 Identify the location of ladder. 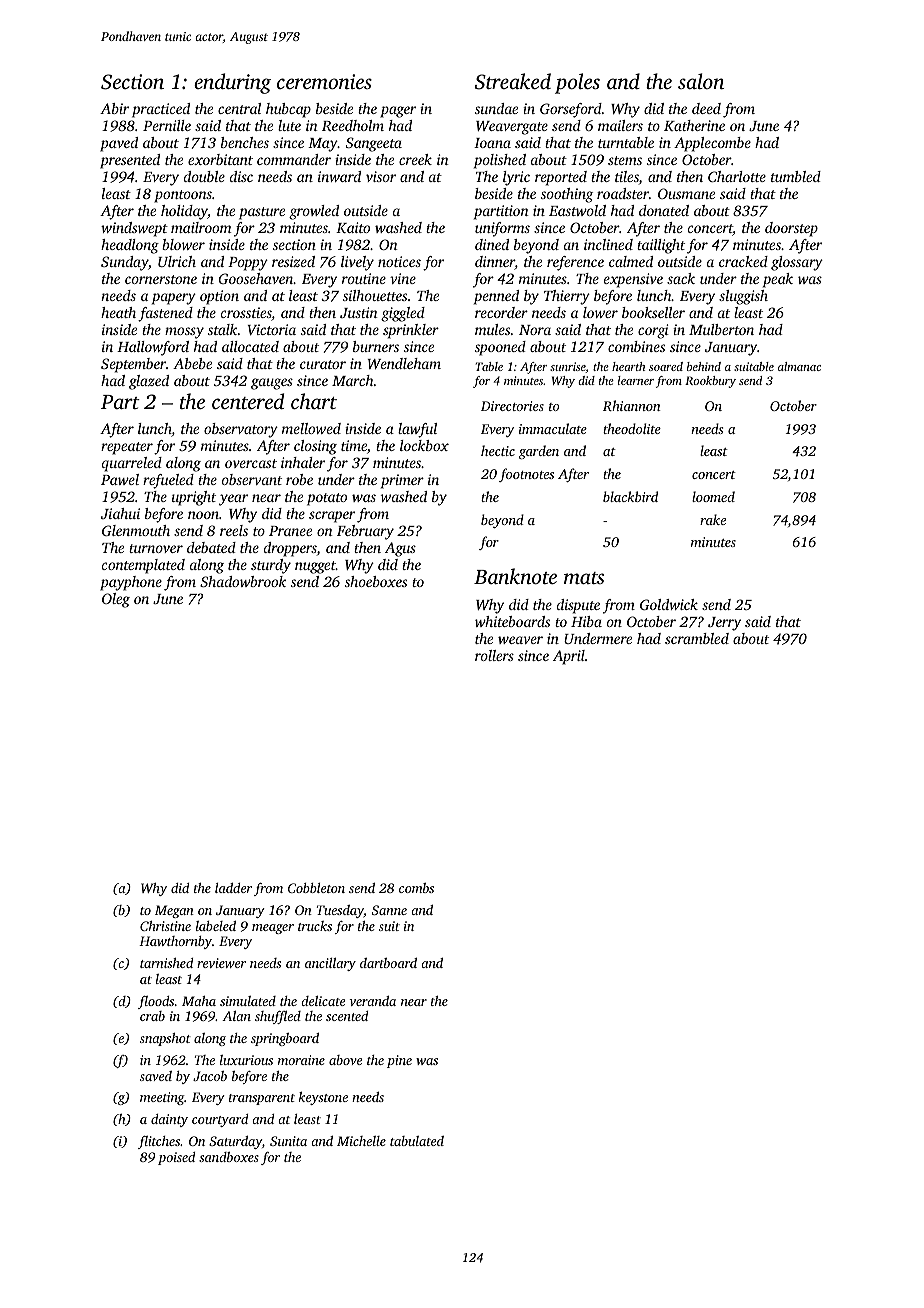
(233, 888).
